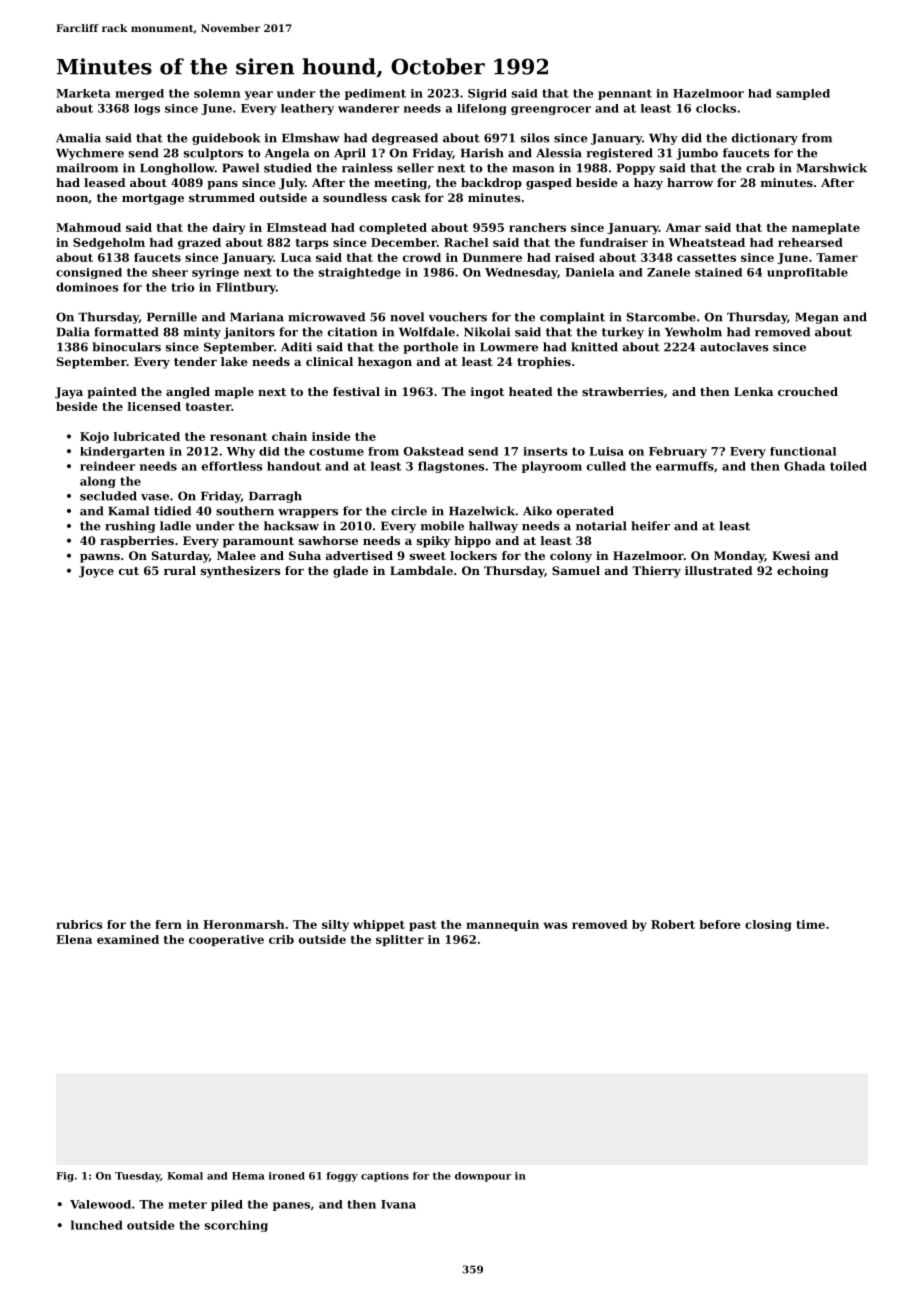  I want to click on was, so click(555, 925).
